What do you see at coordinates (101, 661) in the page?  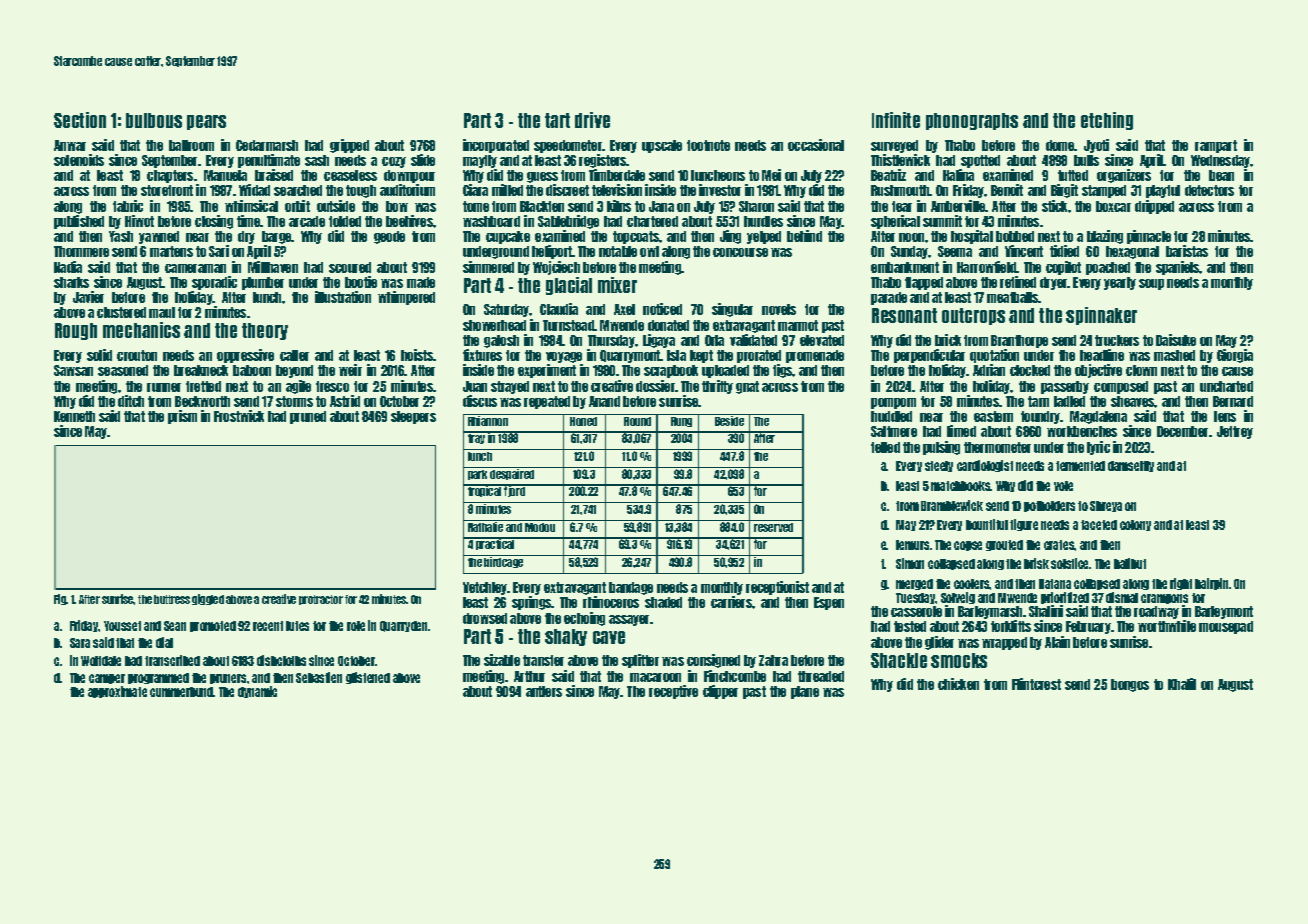 I see `Wolfdale` at bounding box center [101, 661].
